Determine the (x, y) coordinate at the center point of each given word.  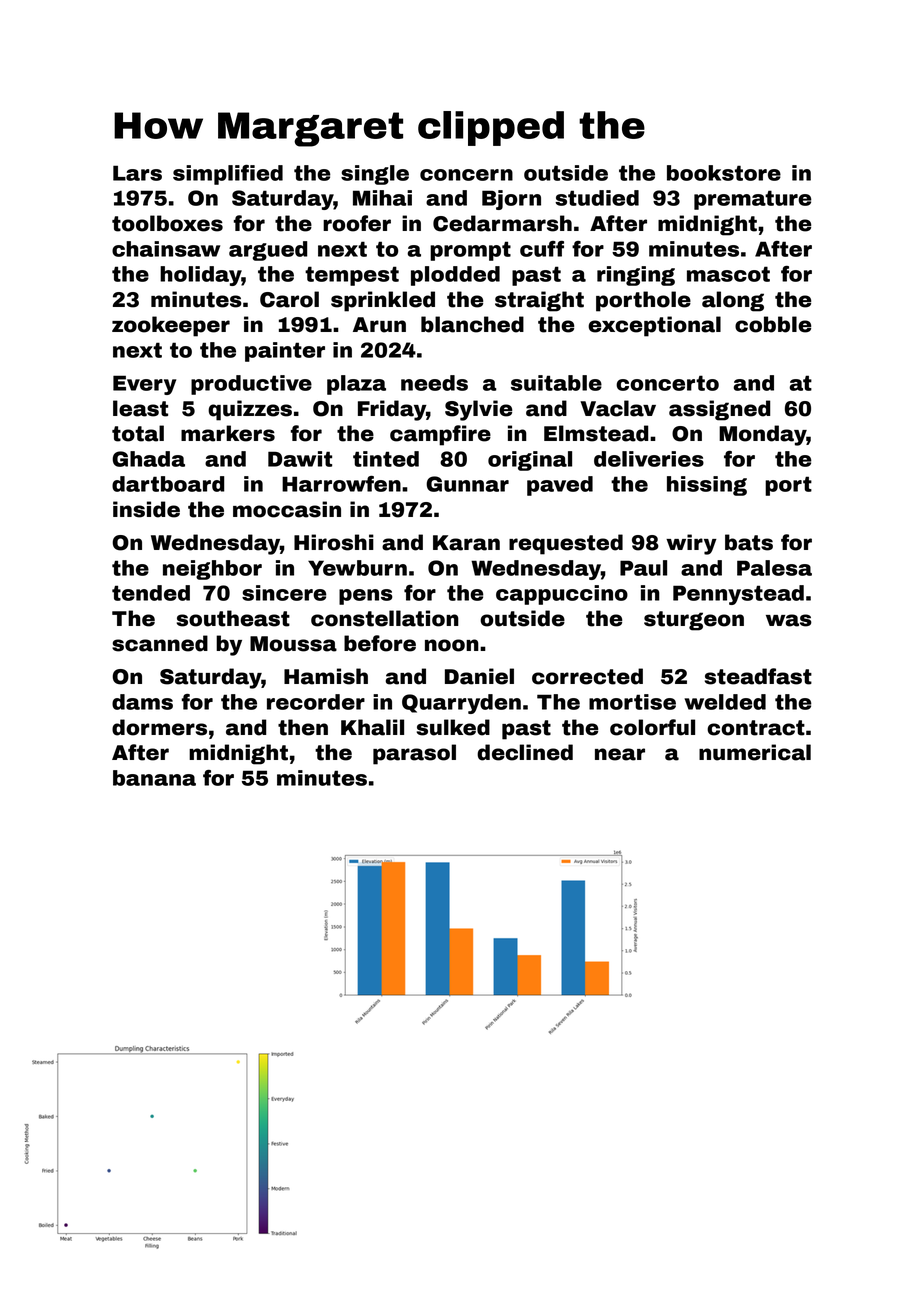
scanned (160, 643)
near (620, 754)
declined (525, 752)
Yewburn (357, 568)
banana (154, 778)
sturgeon (694, 621)
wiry (691, 544)
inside (146, 509)
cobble (773, 324)
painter (285, 352)
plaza (356, 385)
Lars (137, 173)
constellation (385, 618)
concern (466, 175)
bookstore (724, 173)
